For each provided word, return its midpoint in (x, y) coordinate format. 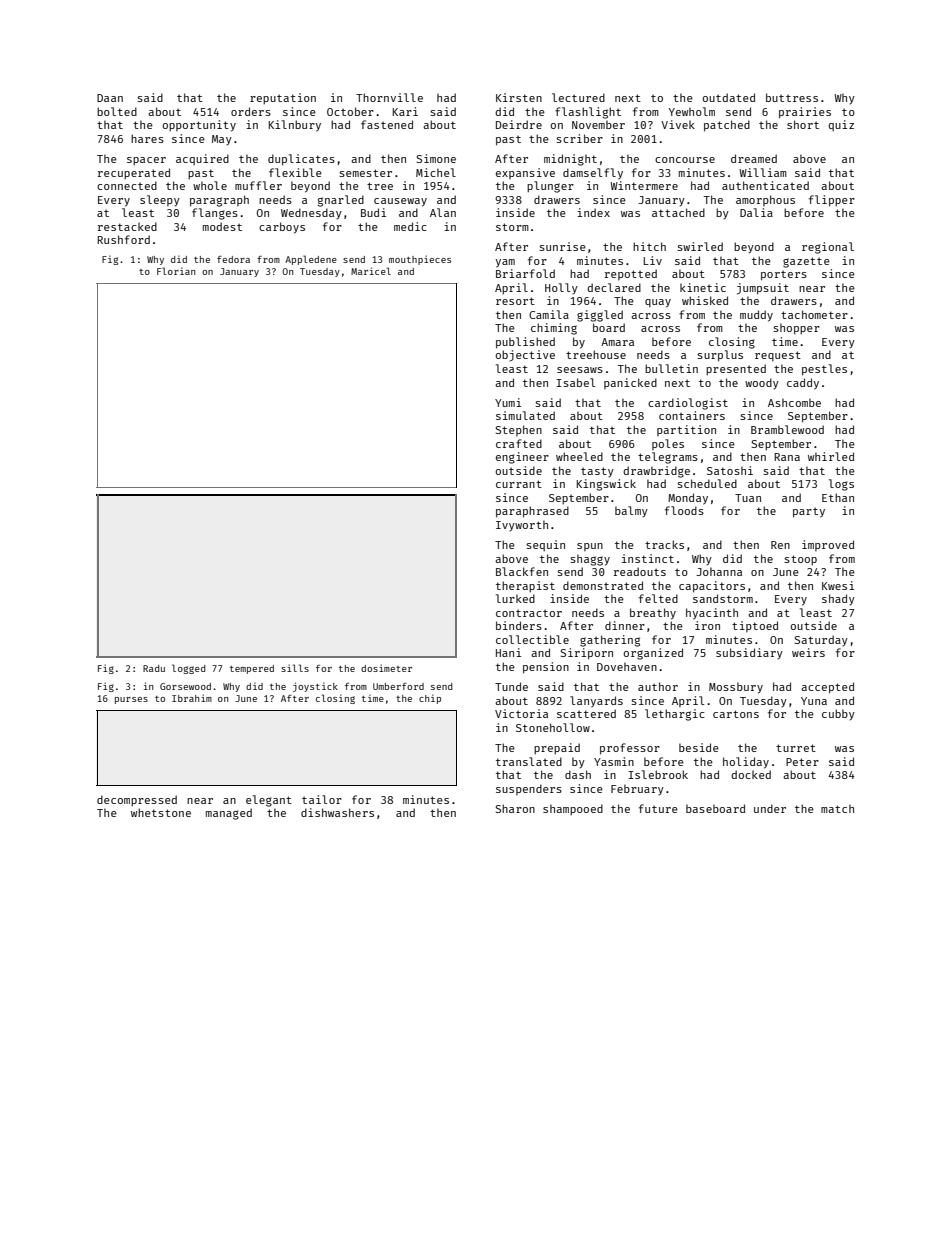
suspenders (529, 789)
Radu (154, 668)
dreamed (754, 158)
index (593, 212)
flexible (295, 172)
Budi (373, 212)
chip (430, 699)
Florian (176, 271)
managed (229, 814)
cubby (838, 714)
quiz (841, 125)
